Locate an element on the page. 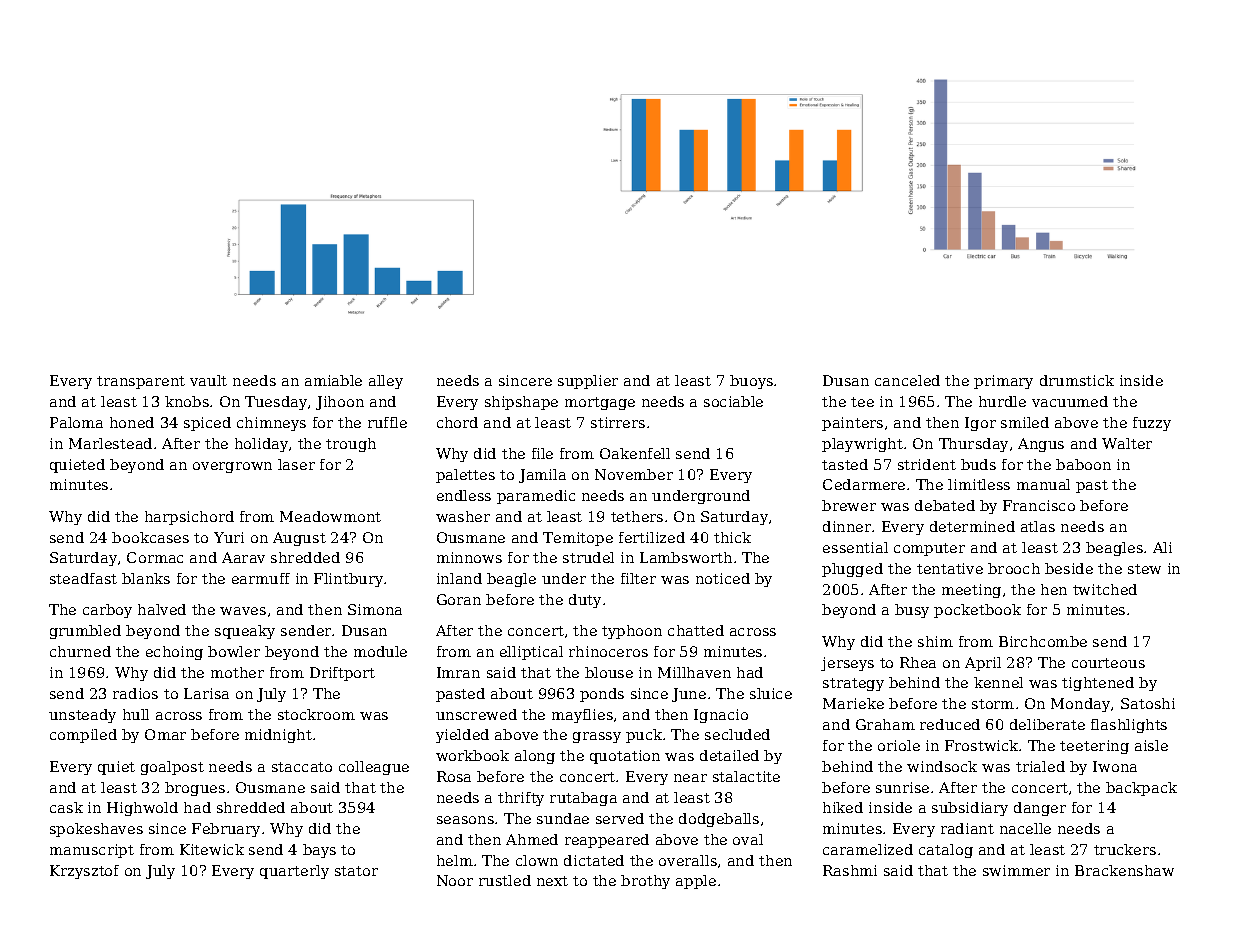  alley is located at coordinates (386, 382).
